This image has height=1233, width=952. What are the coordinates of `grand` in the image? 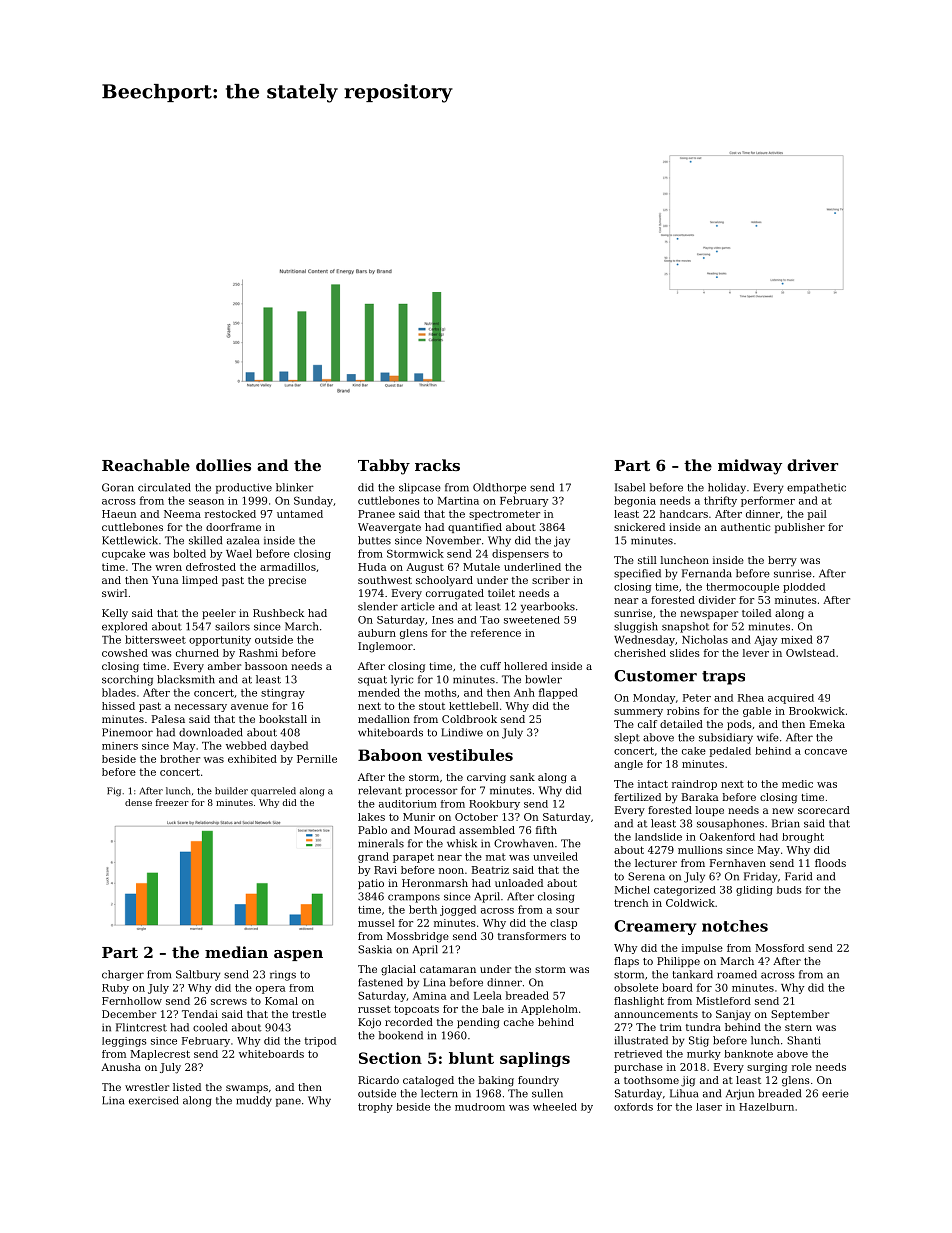 It's located at (373, 857).
